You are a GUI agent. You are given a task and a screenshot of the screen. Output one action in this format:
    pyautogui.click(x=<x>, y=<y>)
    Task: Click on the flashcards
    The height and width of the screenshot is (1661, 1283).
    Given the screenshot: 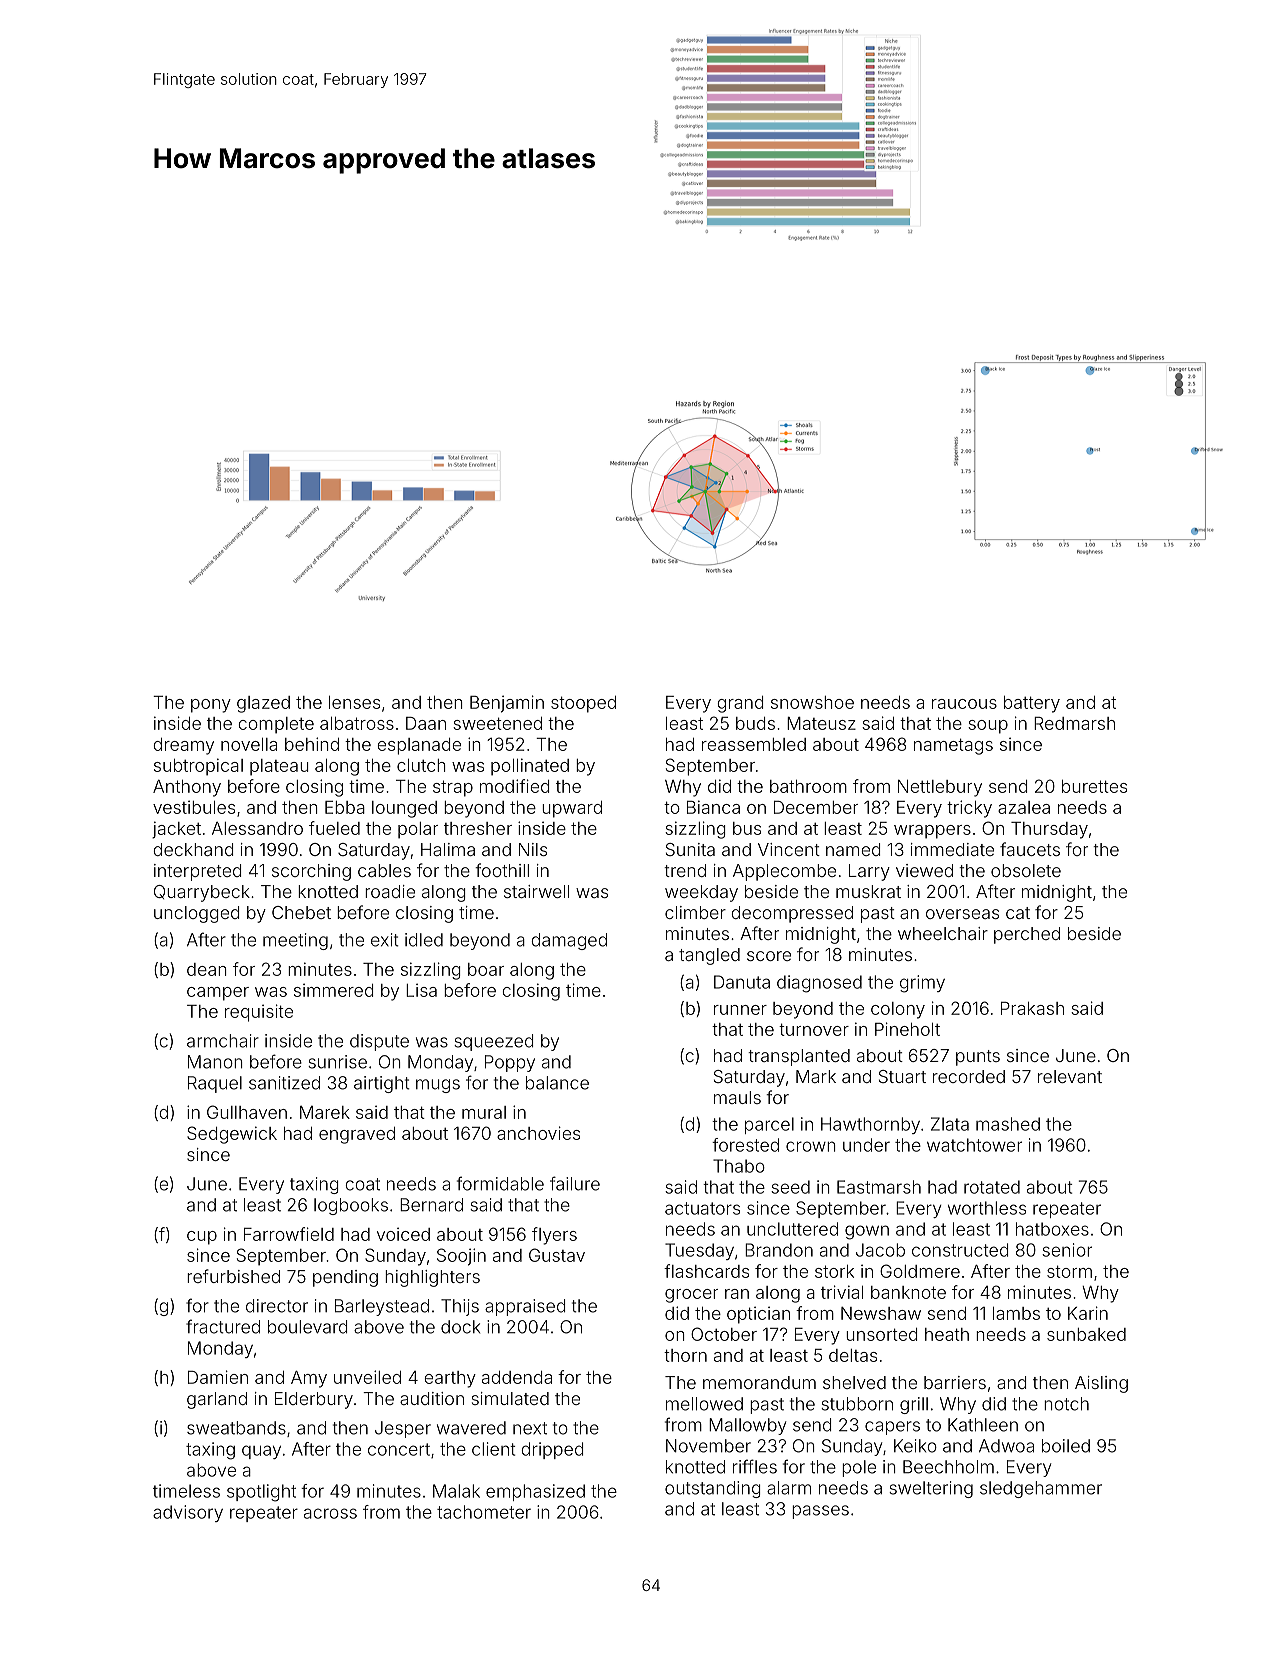 What is the action you would take?
    pyautogui.click(x=706, y=1271)
